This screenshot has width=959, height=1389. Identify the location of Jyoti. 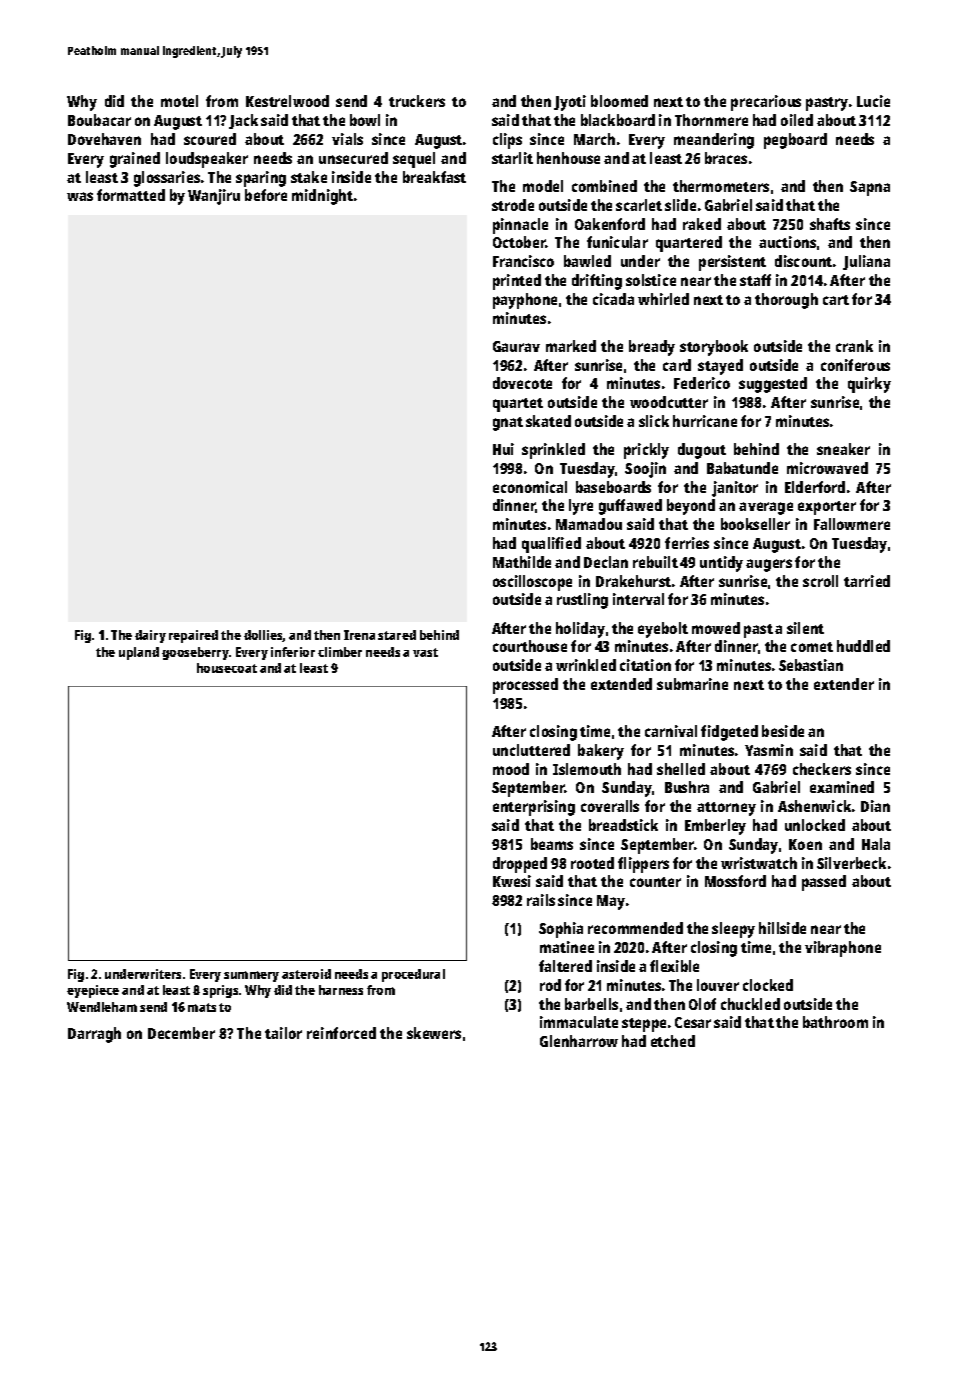
(570, 103).
